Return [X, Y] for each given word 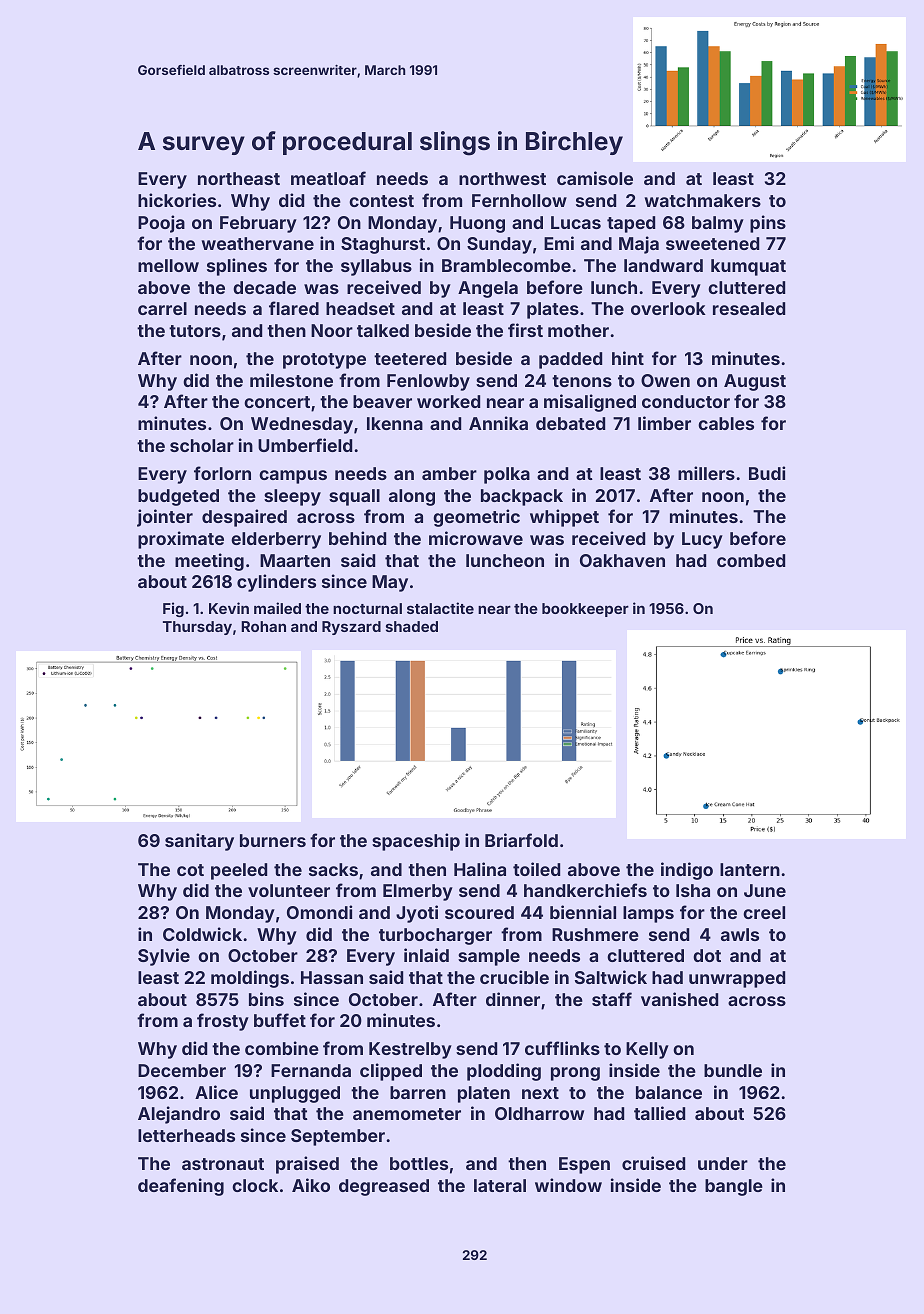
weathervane [258, 243]
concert [277, 402]
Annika [498, 423]
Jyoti [417, 914]
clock [255, 1185]
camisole [595, 178]
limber [664, 423]
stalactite [440, 608]
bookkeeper [585, 610]
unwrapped [737, 979]
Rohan [263, 626]
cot [190, 870]
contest [381, 201]
